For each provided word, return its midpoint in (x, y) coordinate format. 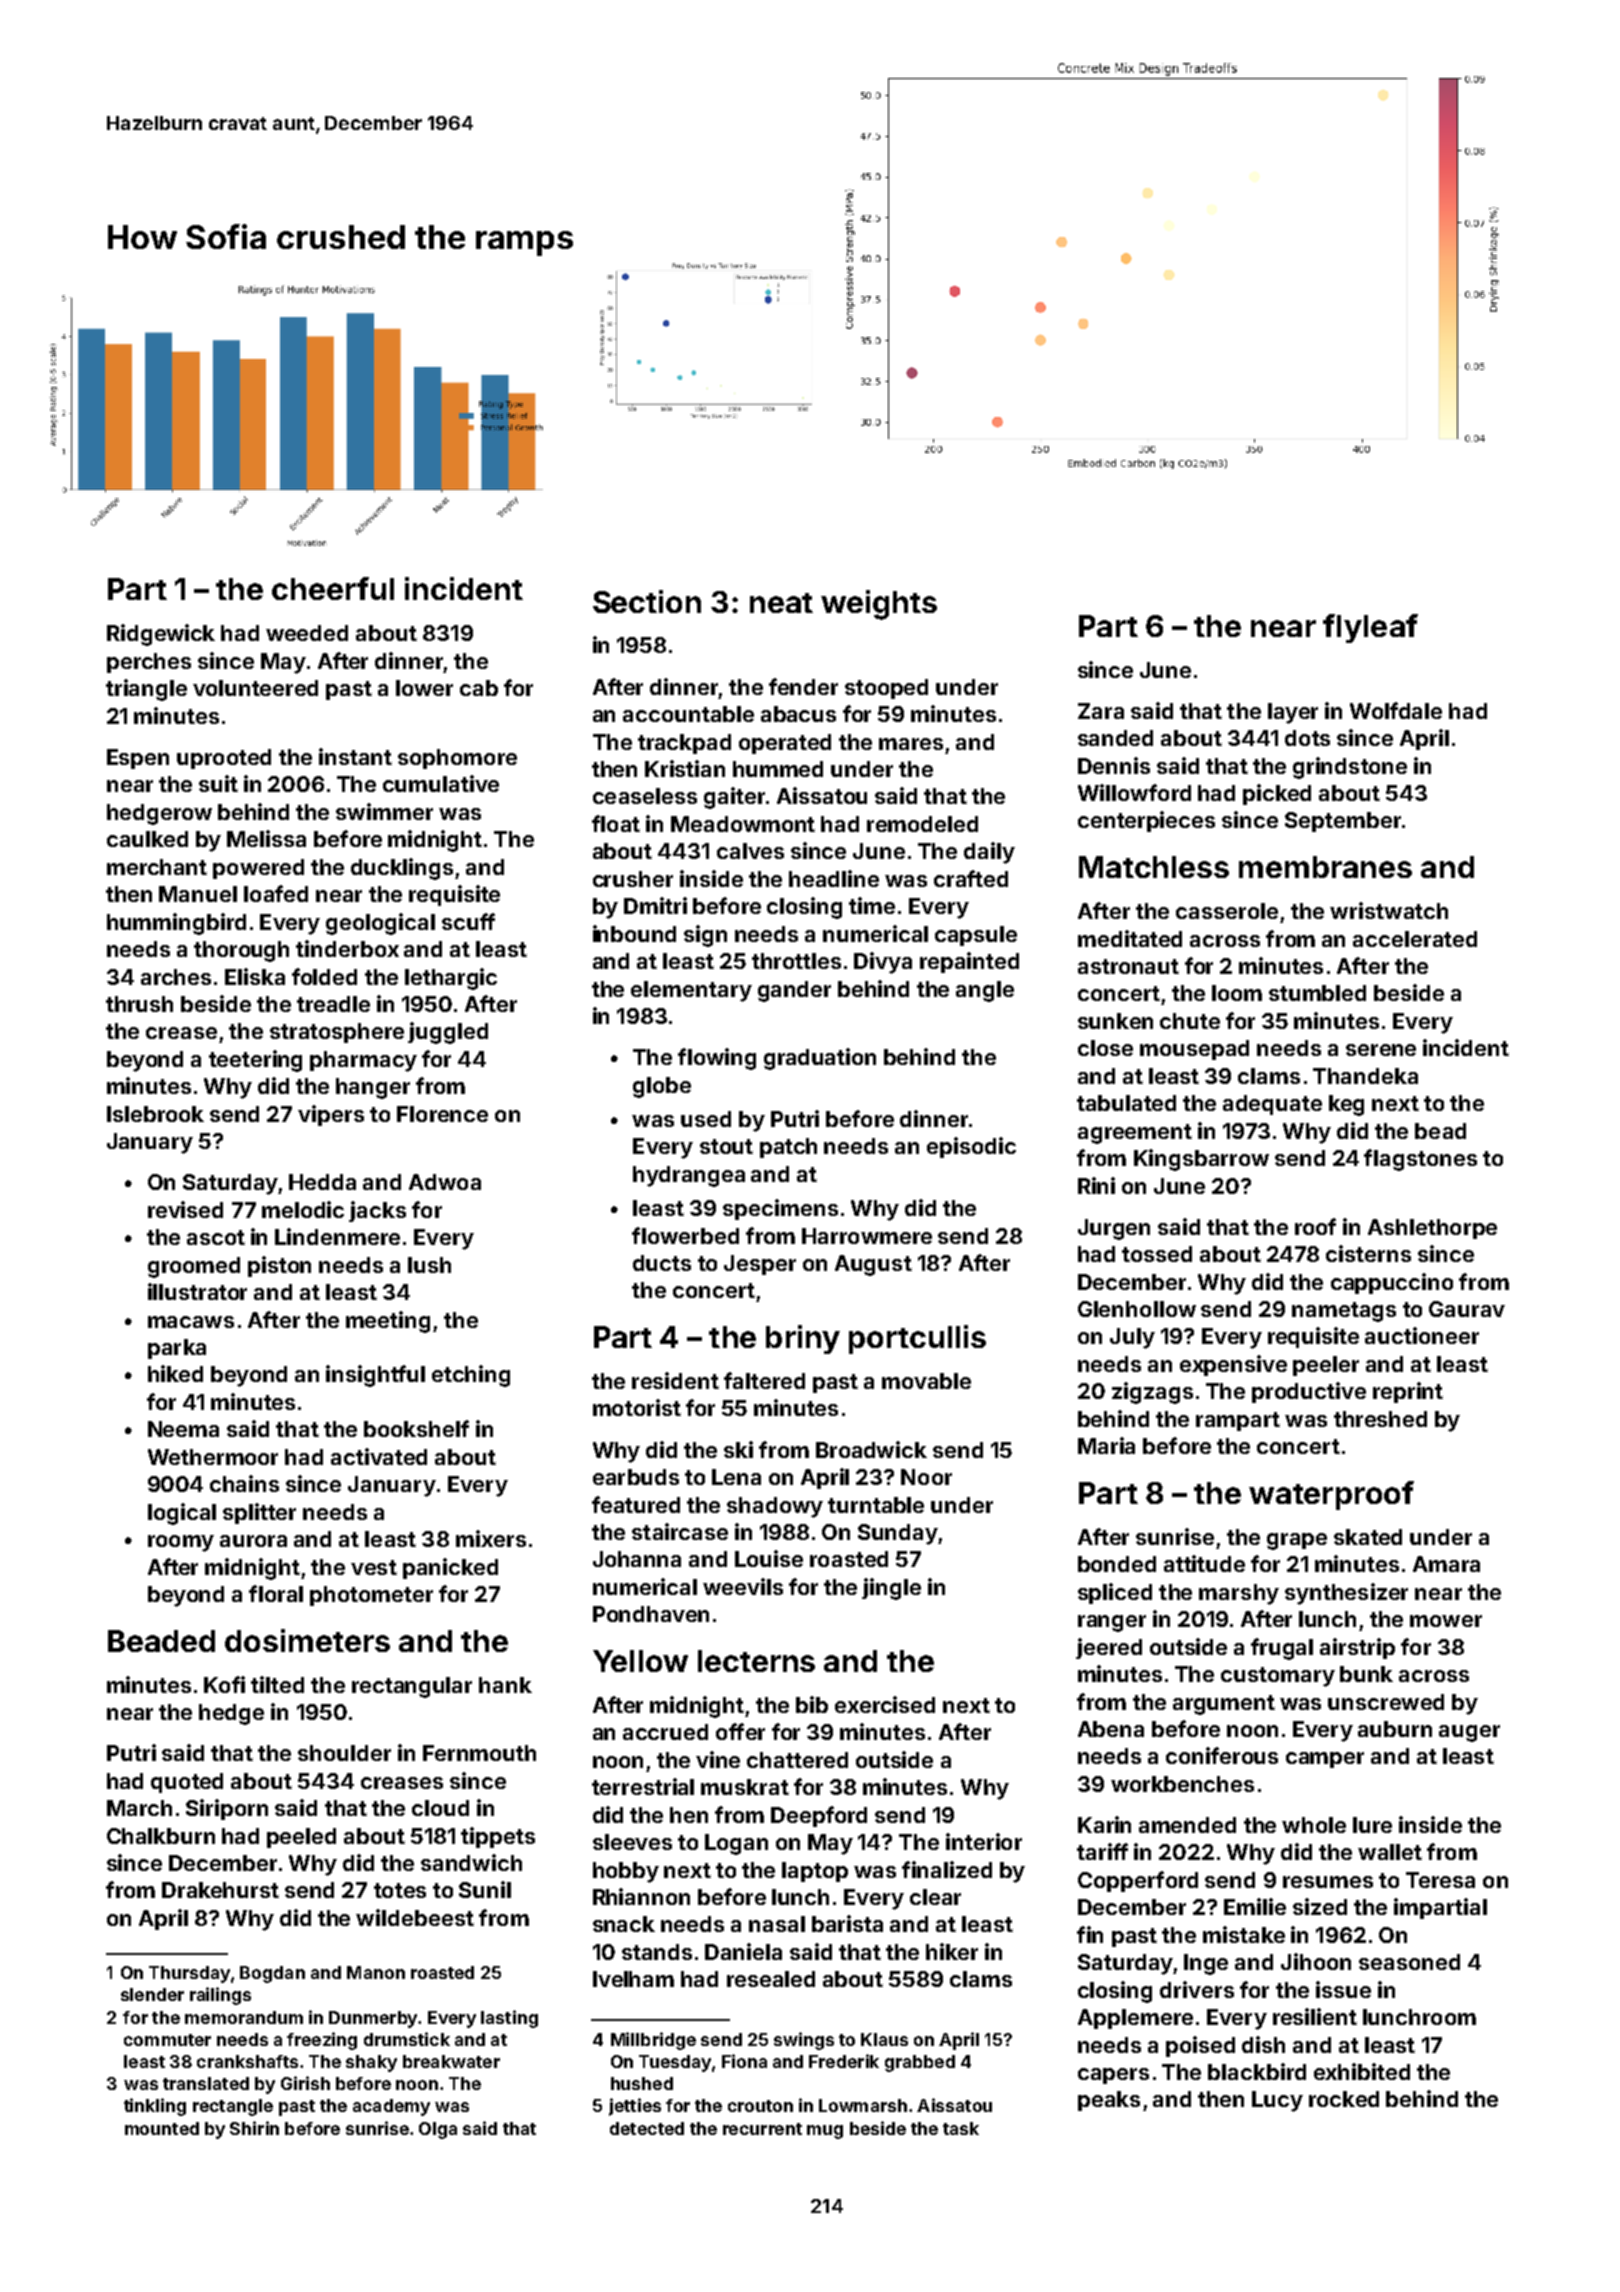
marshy (1239, 1594)
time (872, 905)
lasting (509, 2019)
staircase (680, 1531)
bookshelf (416, 1428)
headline (834, 878)
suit (218, 783)
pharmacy (363, 1061)
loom (1237, 993)
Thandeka (1365, 1076)
